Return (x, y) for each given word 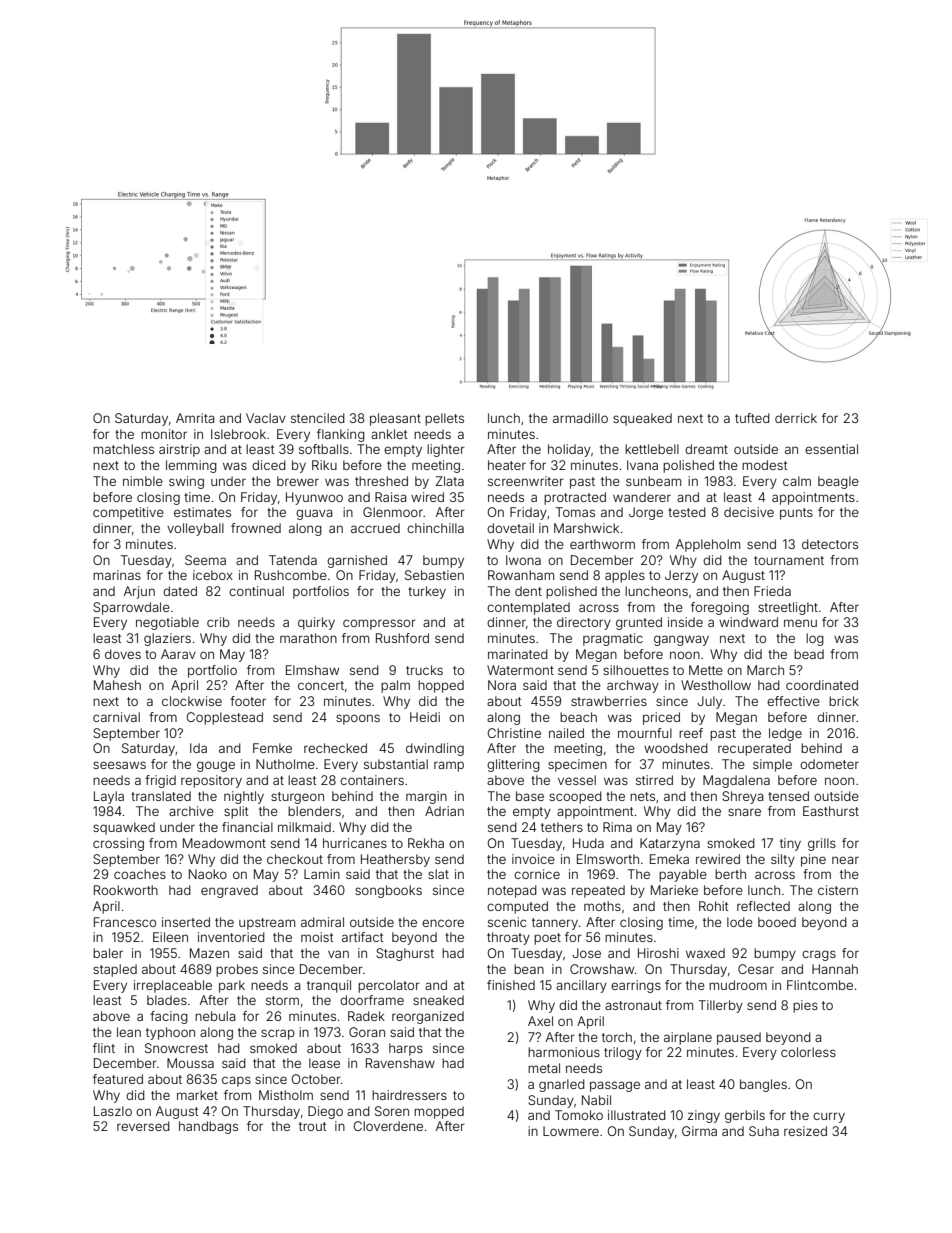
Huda (588, 843)
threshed (381, 481)
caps (236, 1081)
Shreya (742, 797)
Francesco (125, 922)
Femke (272, 748)
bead (809, 654)
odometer (829, 764)
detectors (830, 544)
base (530, 796)
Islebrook (238, 434)
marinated (518, 654)
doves (123, 654)
